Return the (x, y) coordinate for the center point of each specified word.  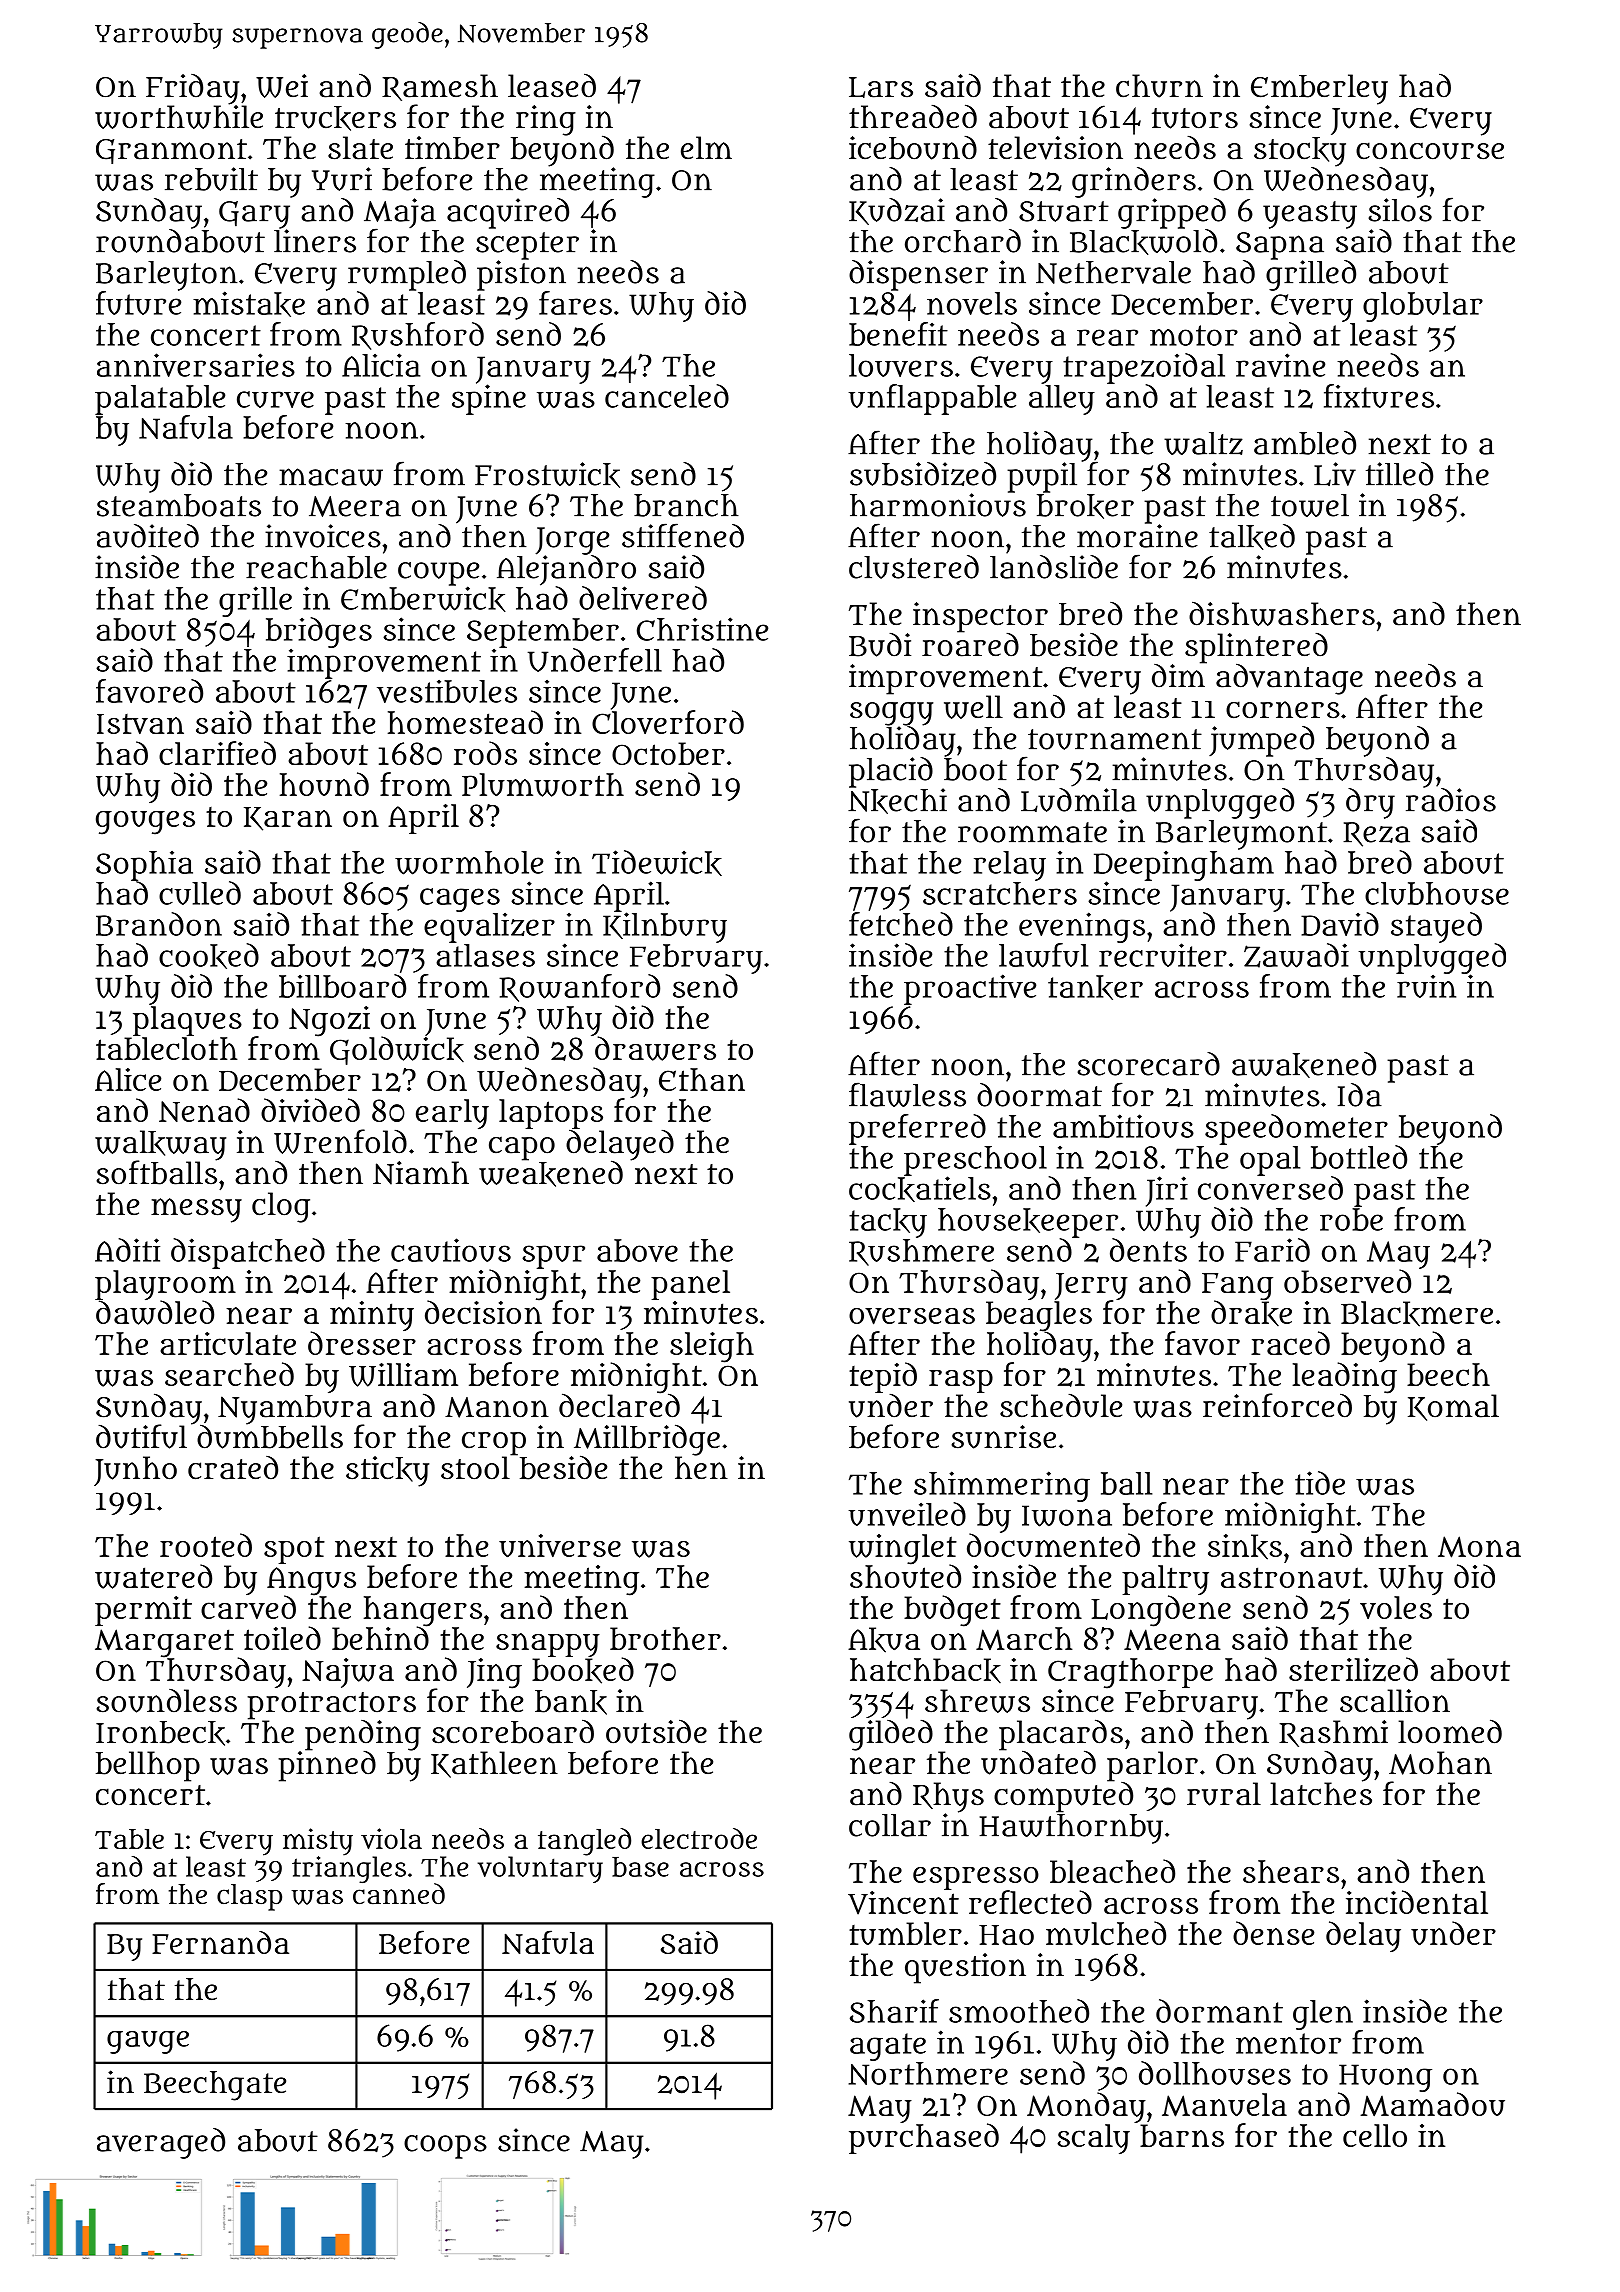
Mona (1479, 1547)
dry (1370, 803)
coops (445, 2147)
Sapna (1280, 246)
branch (686, 505)
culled (200, 893)
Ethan (702, 1079)
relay (1009, 866)
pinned (327, 1766)
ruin (1426, 986)
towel (1310, 505)
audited (148, 536)
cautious (451, 1250)
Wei (282, 86)
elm (706, 147)
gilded (891, 1735)
